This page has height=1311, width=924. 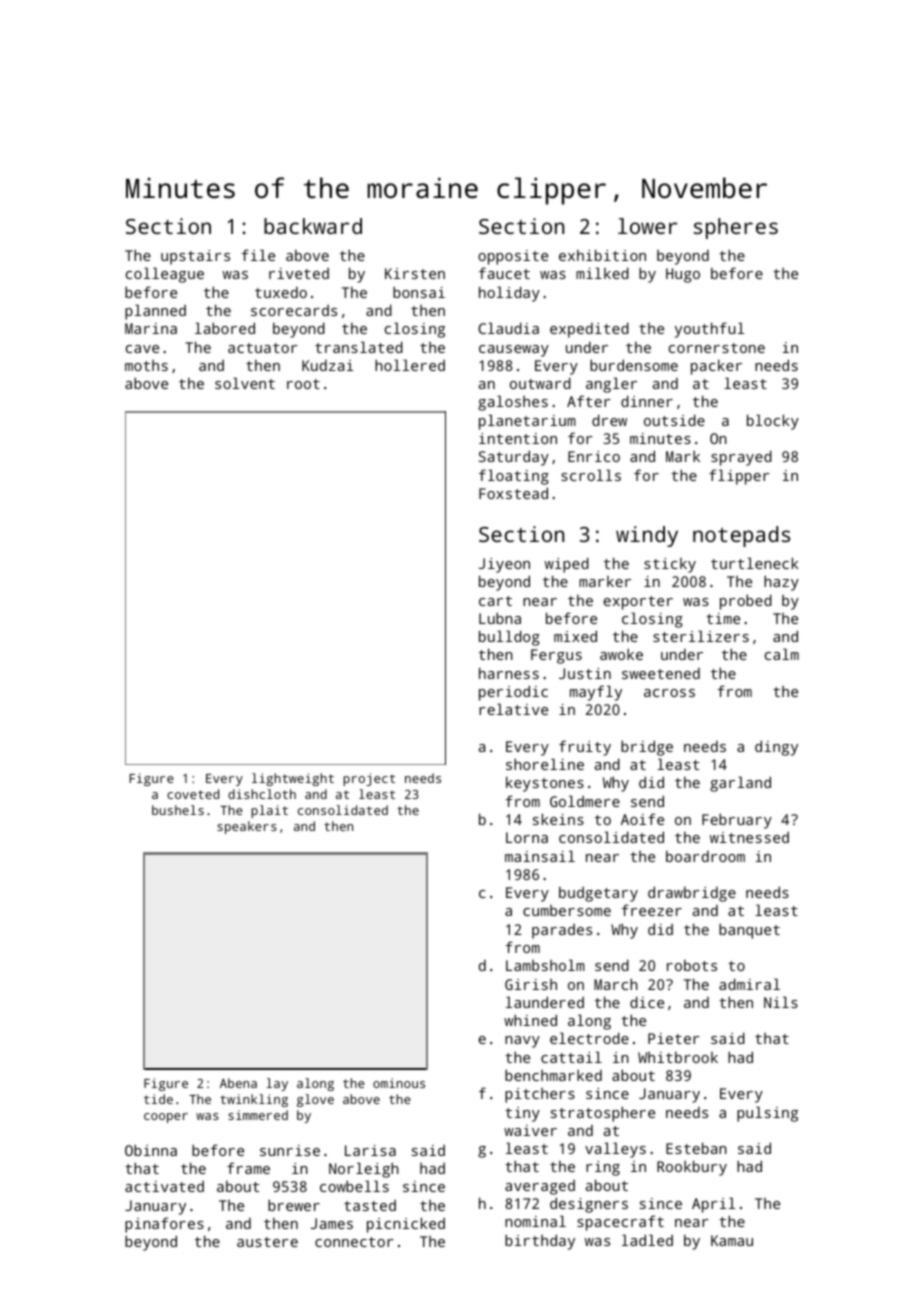 I want to click on moths, so click(x=146, y=365).
